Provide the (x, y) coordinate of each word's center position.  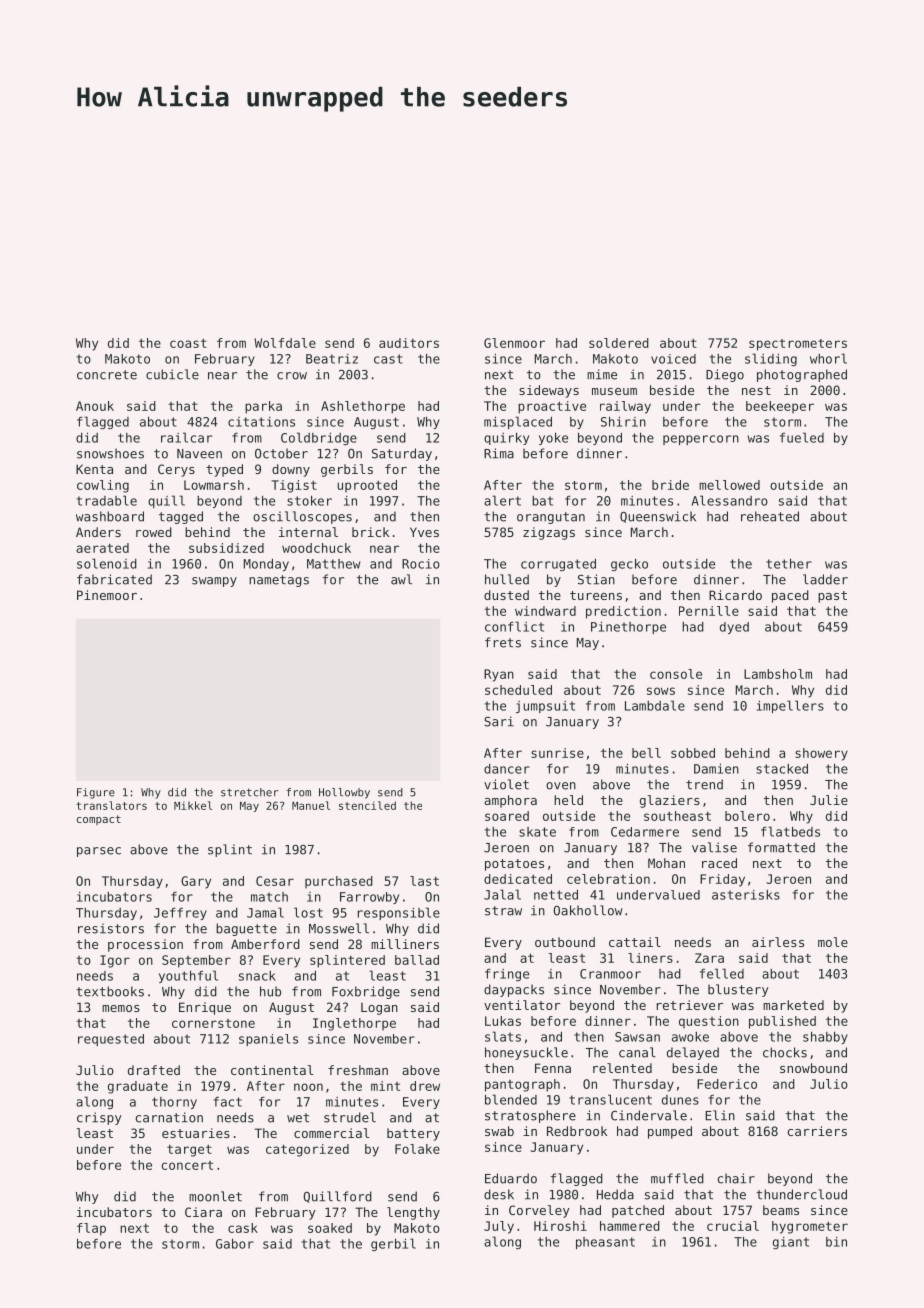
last (424, 881)
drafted (154, 1070)
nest (756, 390)
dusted (506, 595)
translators (111, 805)
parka (263, 407)
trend (704, 784)
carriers (817, 1131)
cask (243, 1228)
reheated (770, 516)
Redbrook (577, 1131)
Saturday (402, 454)
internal (308, 532)
